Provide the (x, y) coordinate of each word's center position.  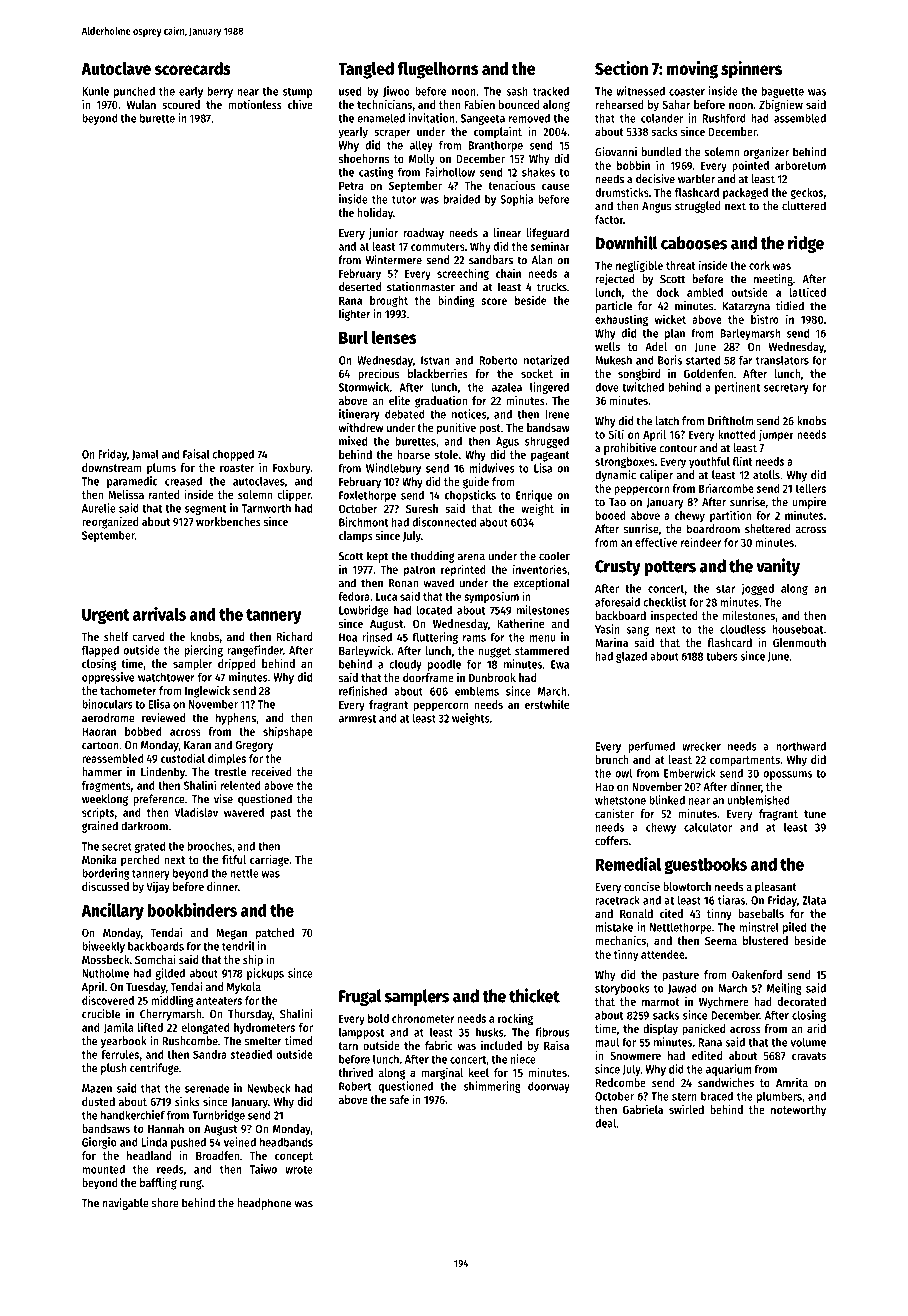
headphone (264, 1204)
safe (399, 1099)
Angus (657, 207)
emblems (477, 691)
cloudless (743, 629)
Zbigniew (781, 106)
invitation (431, 118)
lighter (355, 315)
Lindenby (163, 773)
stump (298, 93)
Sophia (516, 200)
